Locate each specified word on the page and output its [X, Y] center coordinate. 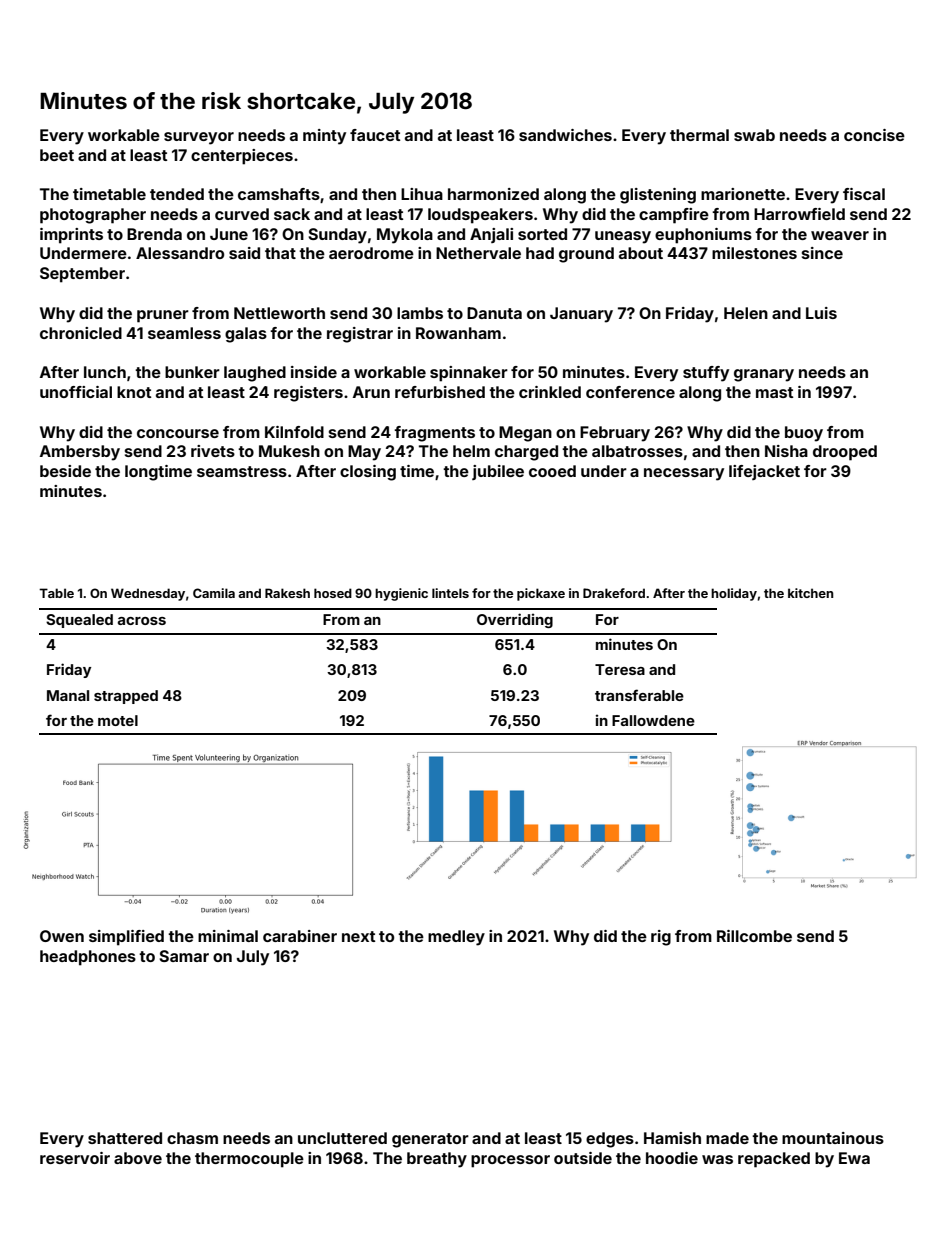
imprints [71, 236]
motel [118, 720]
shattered [125, 1138]
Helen [746, 313]
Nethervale [478, 253]
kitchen [810, 593]
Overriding [515, 620]
